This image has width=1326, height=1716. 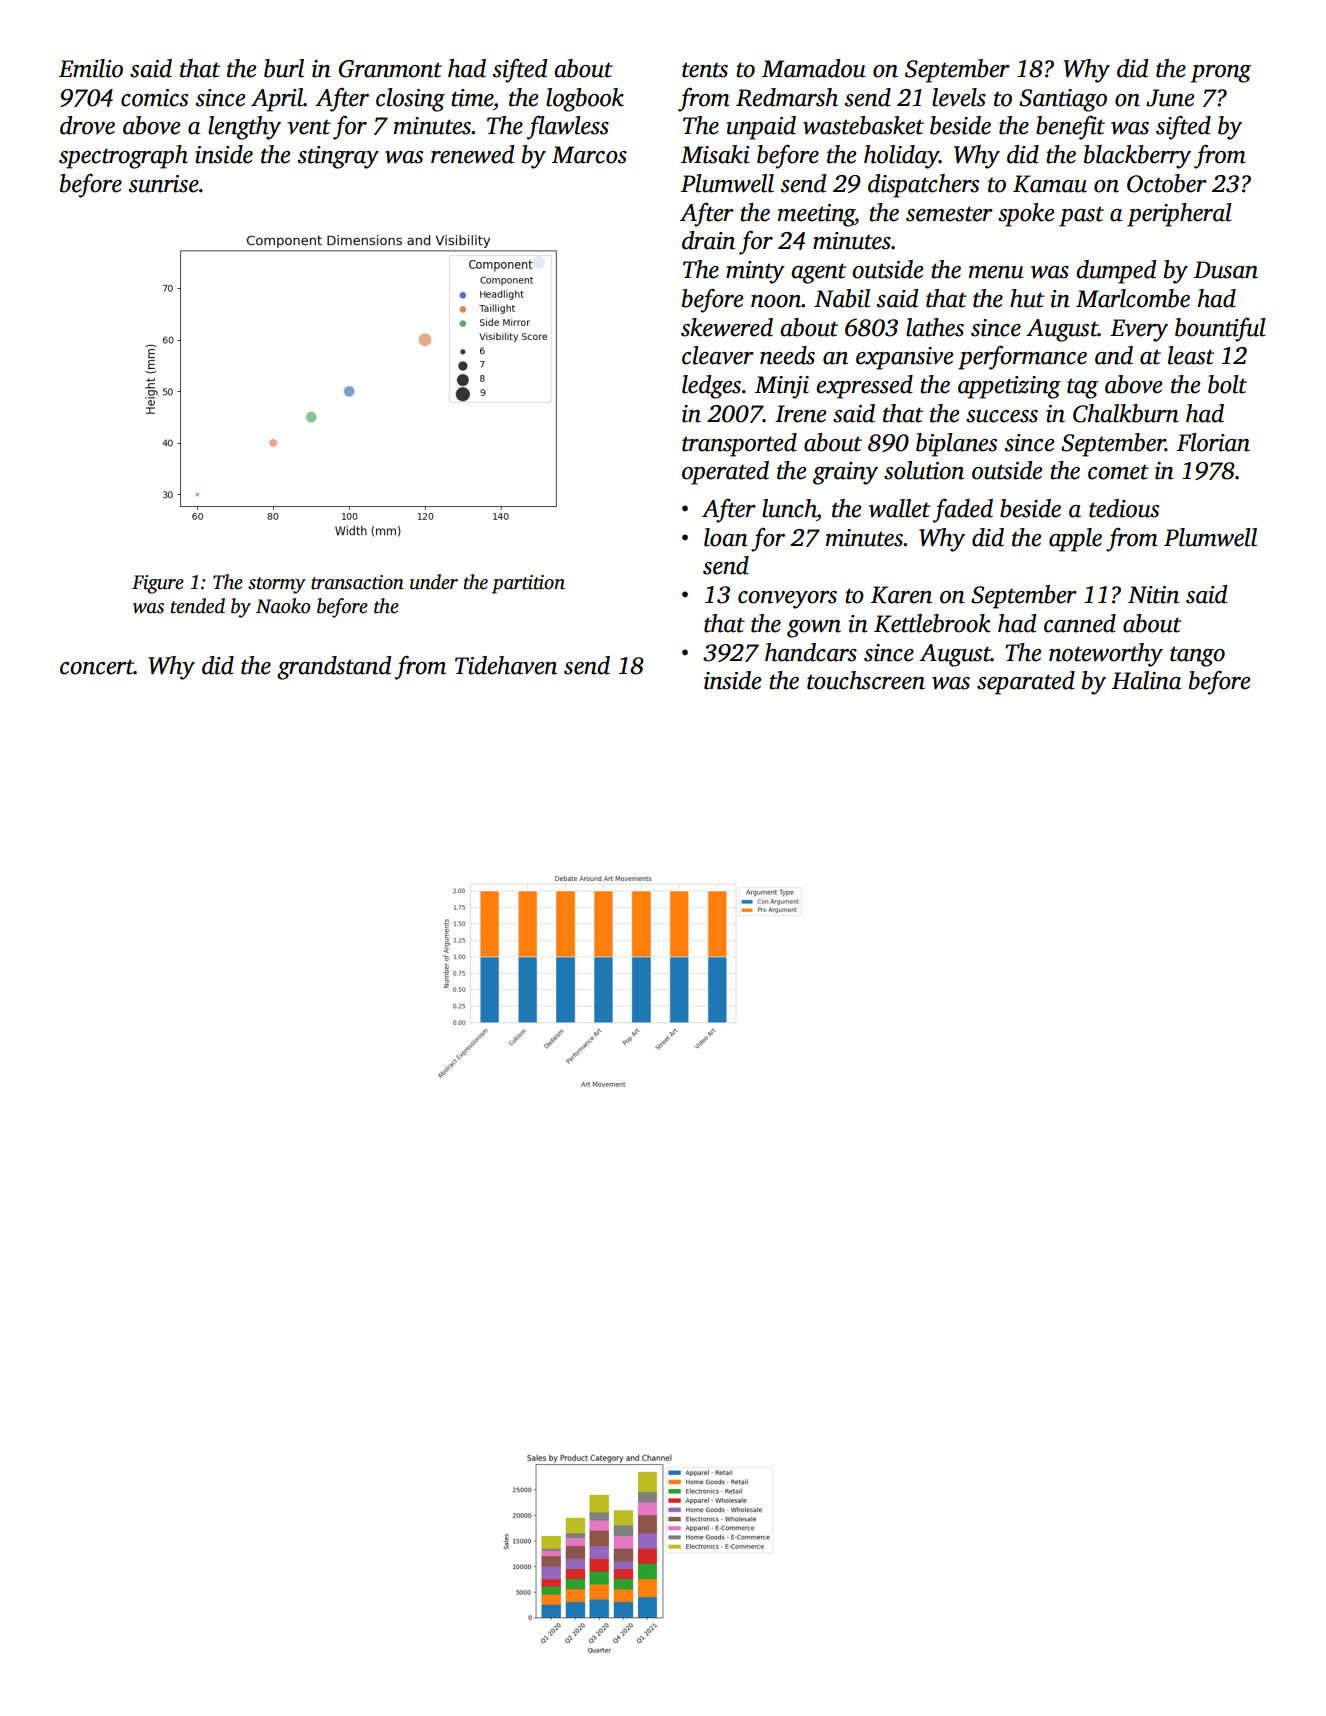 I want to click on renewed, so click(x=472, y=154).
